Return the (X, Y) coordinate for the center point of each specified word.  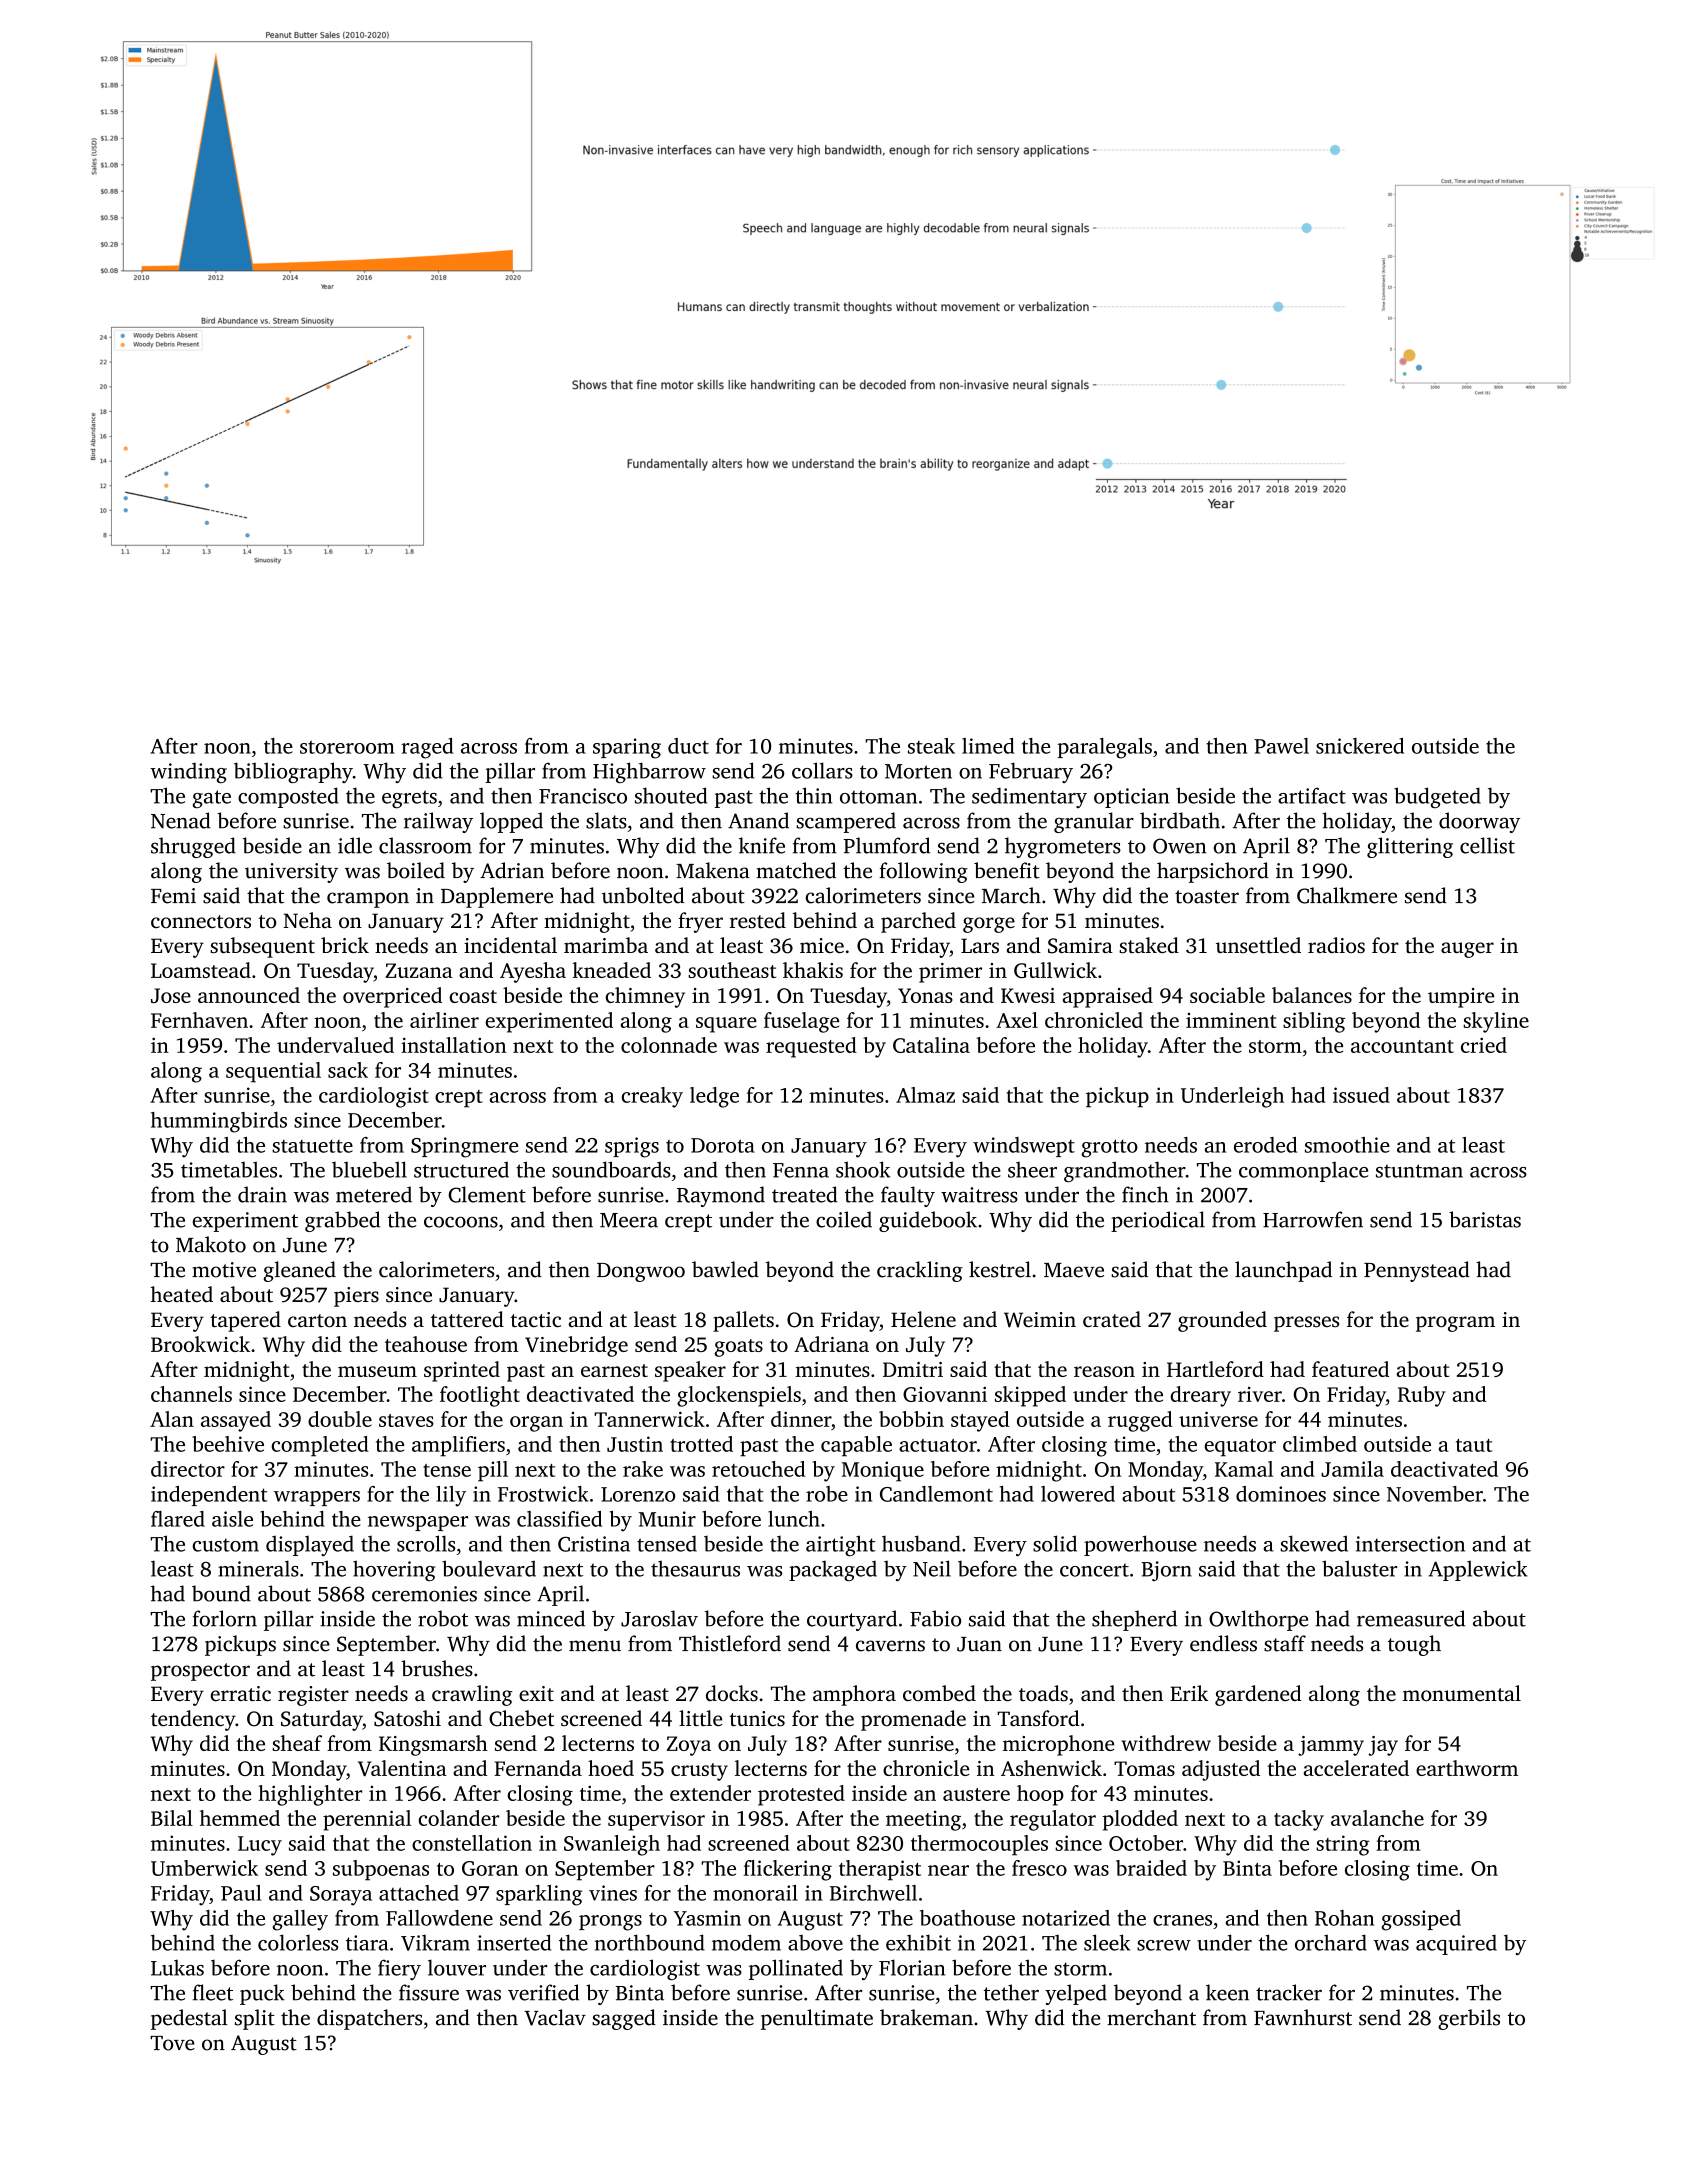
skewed (1314, 1543)
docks (732, 1693)
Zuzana (419, 970)
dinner (801, 1419)
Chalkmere (1347, 895)
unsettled (1258, 945)
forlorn (225, 1618)
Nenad (181, 820)
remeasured (1411, 1618)
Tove (172, 2043)
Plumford (886, 845)
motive (224, 1270)
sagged (624, 2019)
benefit (1007, 870)
